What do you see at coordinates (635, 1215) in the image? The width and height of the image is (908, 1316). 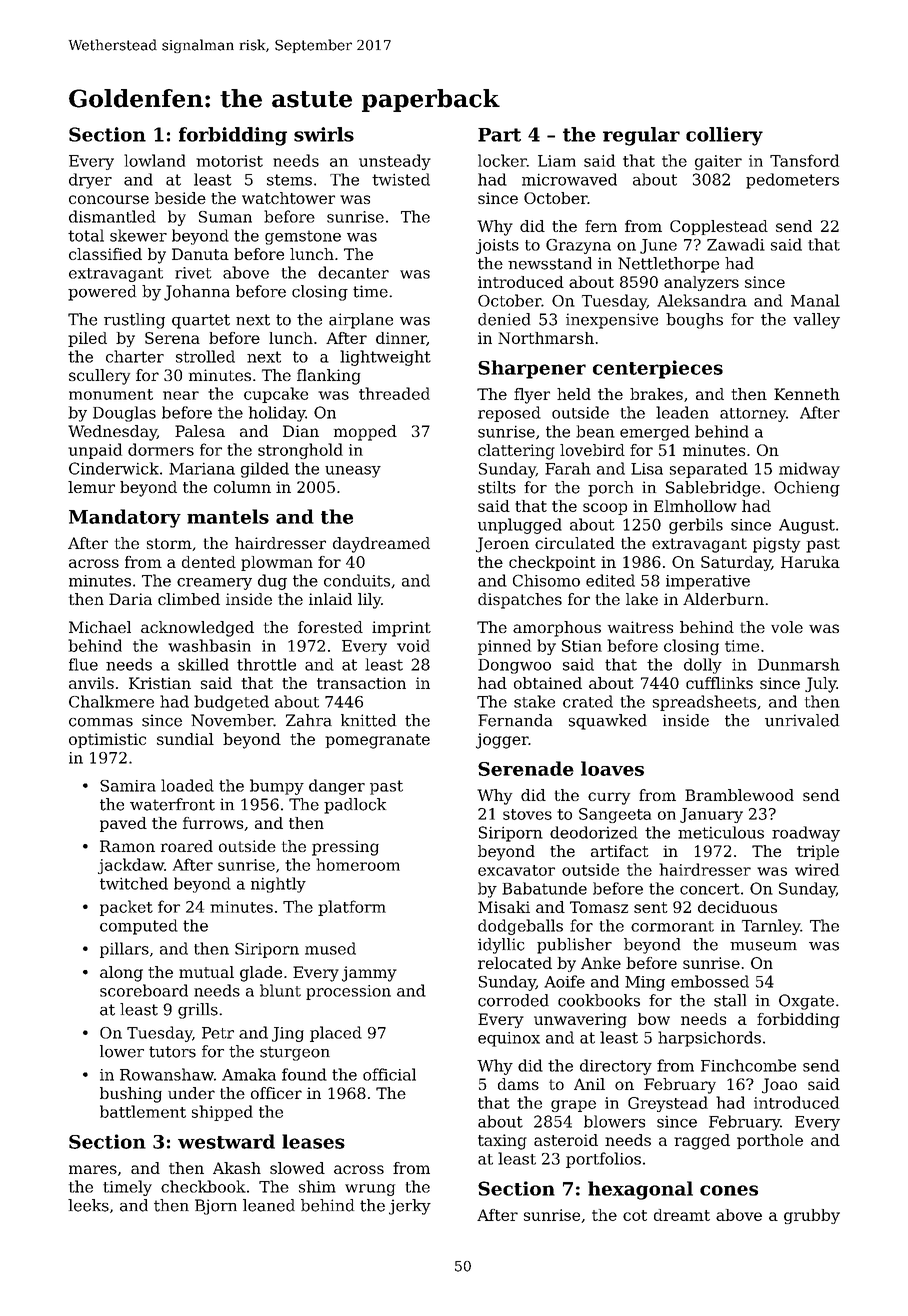 I see `cot` at bounding box center [635, 1215].
